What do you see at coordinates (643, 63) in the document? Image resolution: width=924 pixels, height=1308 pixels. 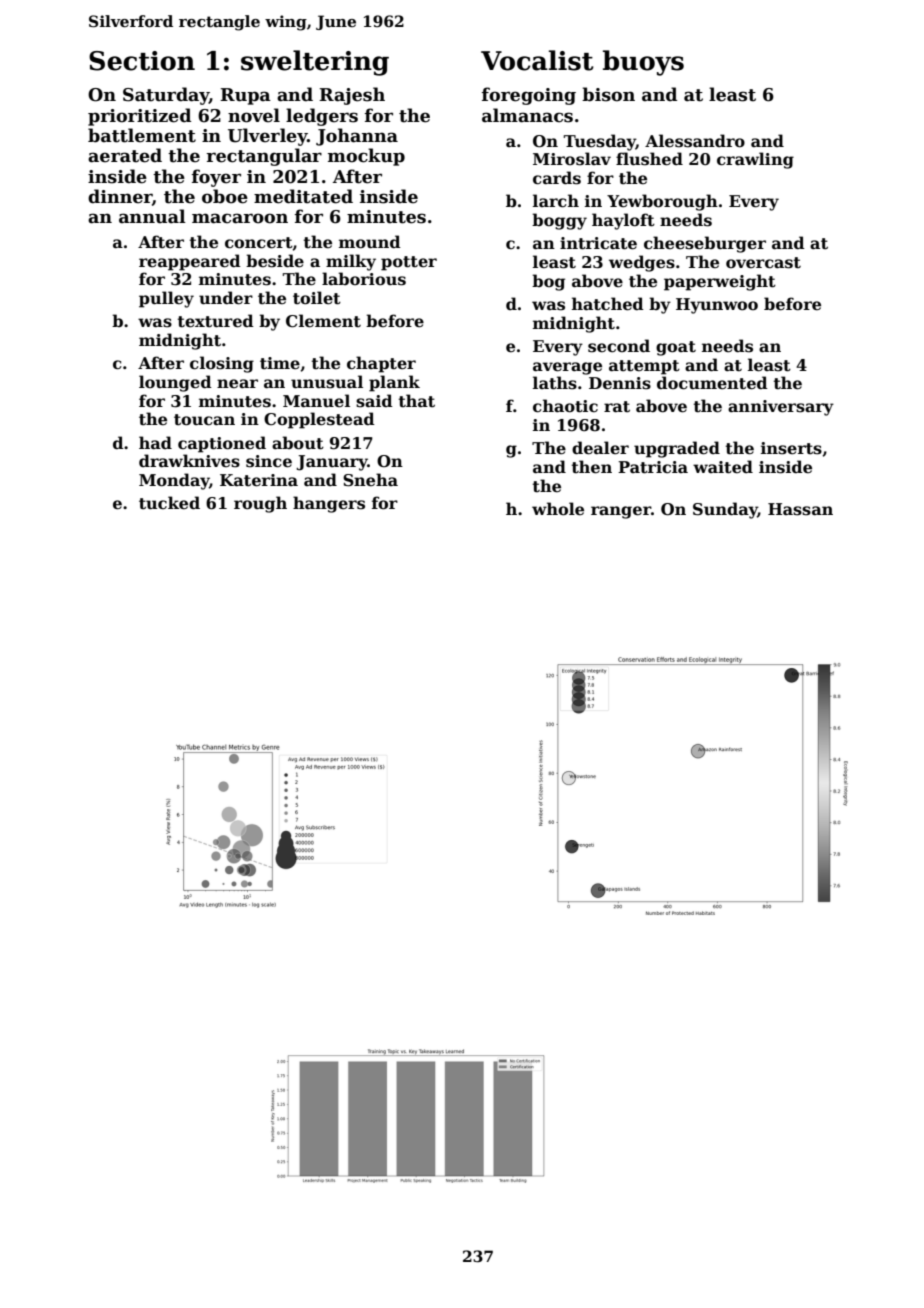 I see `buoys` at bounding box center [643, 63].
